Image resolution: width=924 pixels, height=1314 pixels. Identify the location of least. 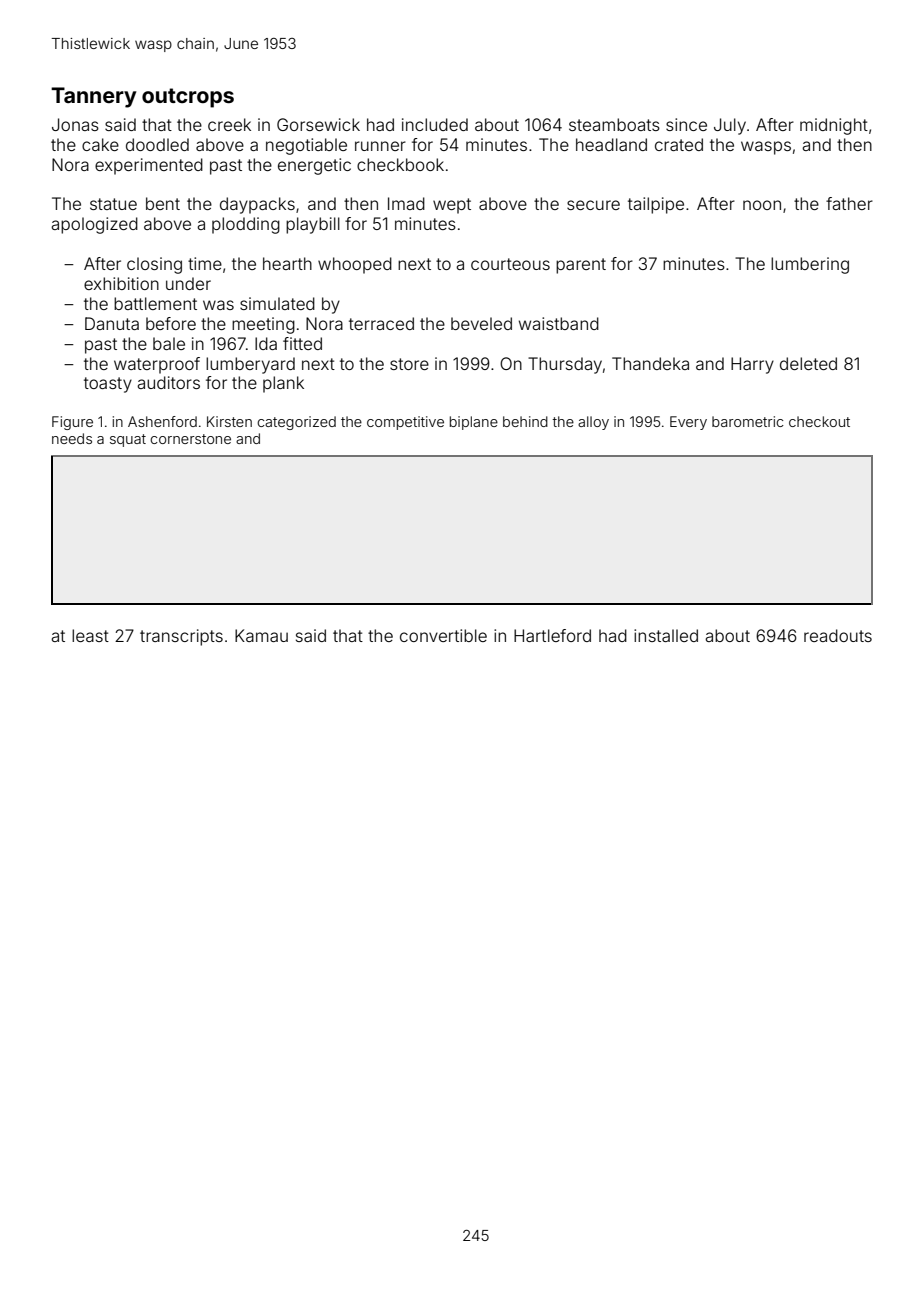
(90, 635).
